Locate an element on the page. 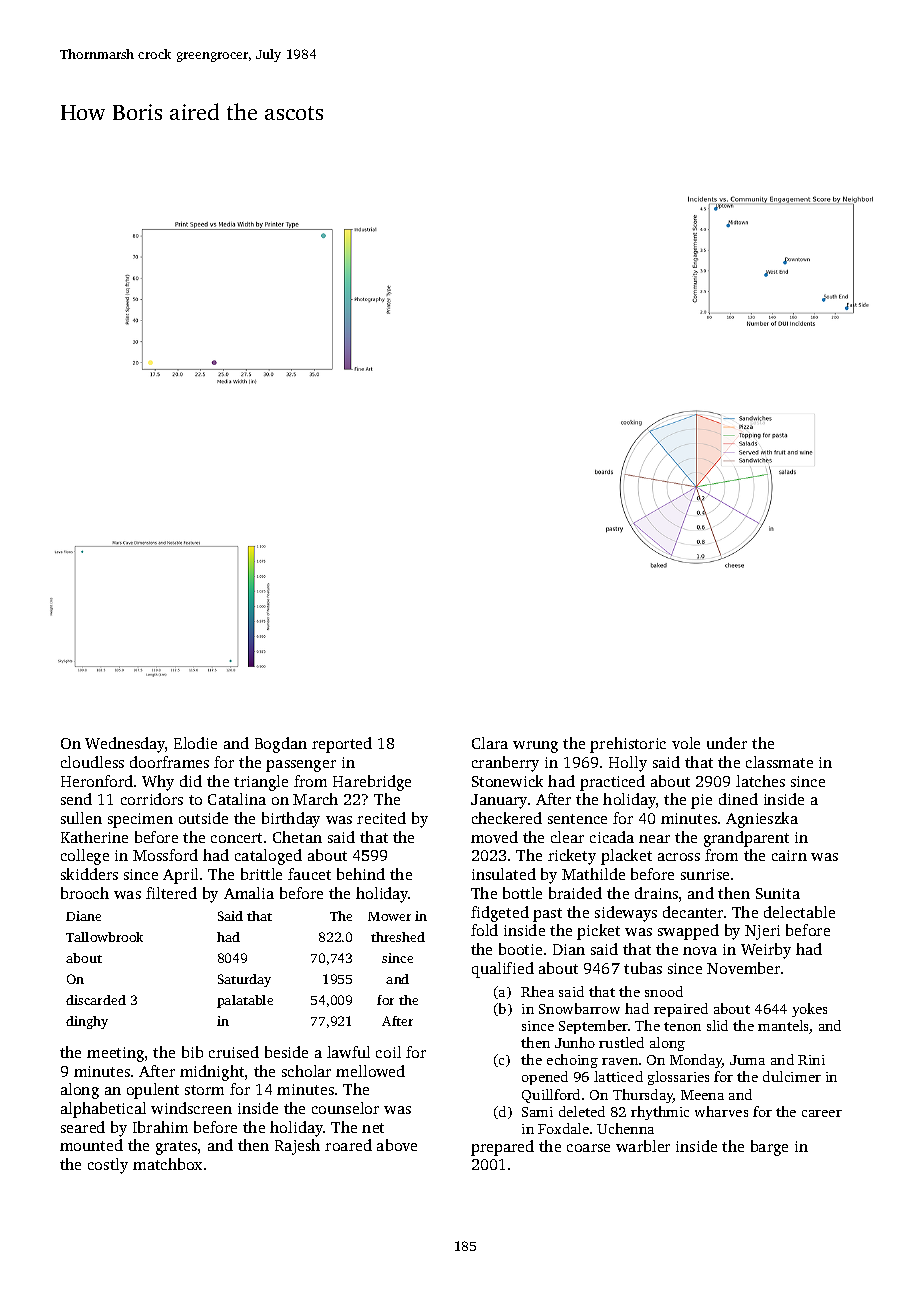 The width and height of the document is (908, 1316). cloudless is located at coordinates (92, 762).
